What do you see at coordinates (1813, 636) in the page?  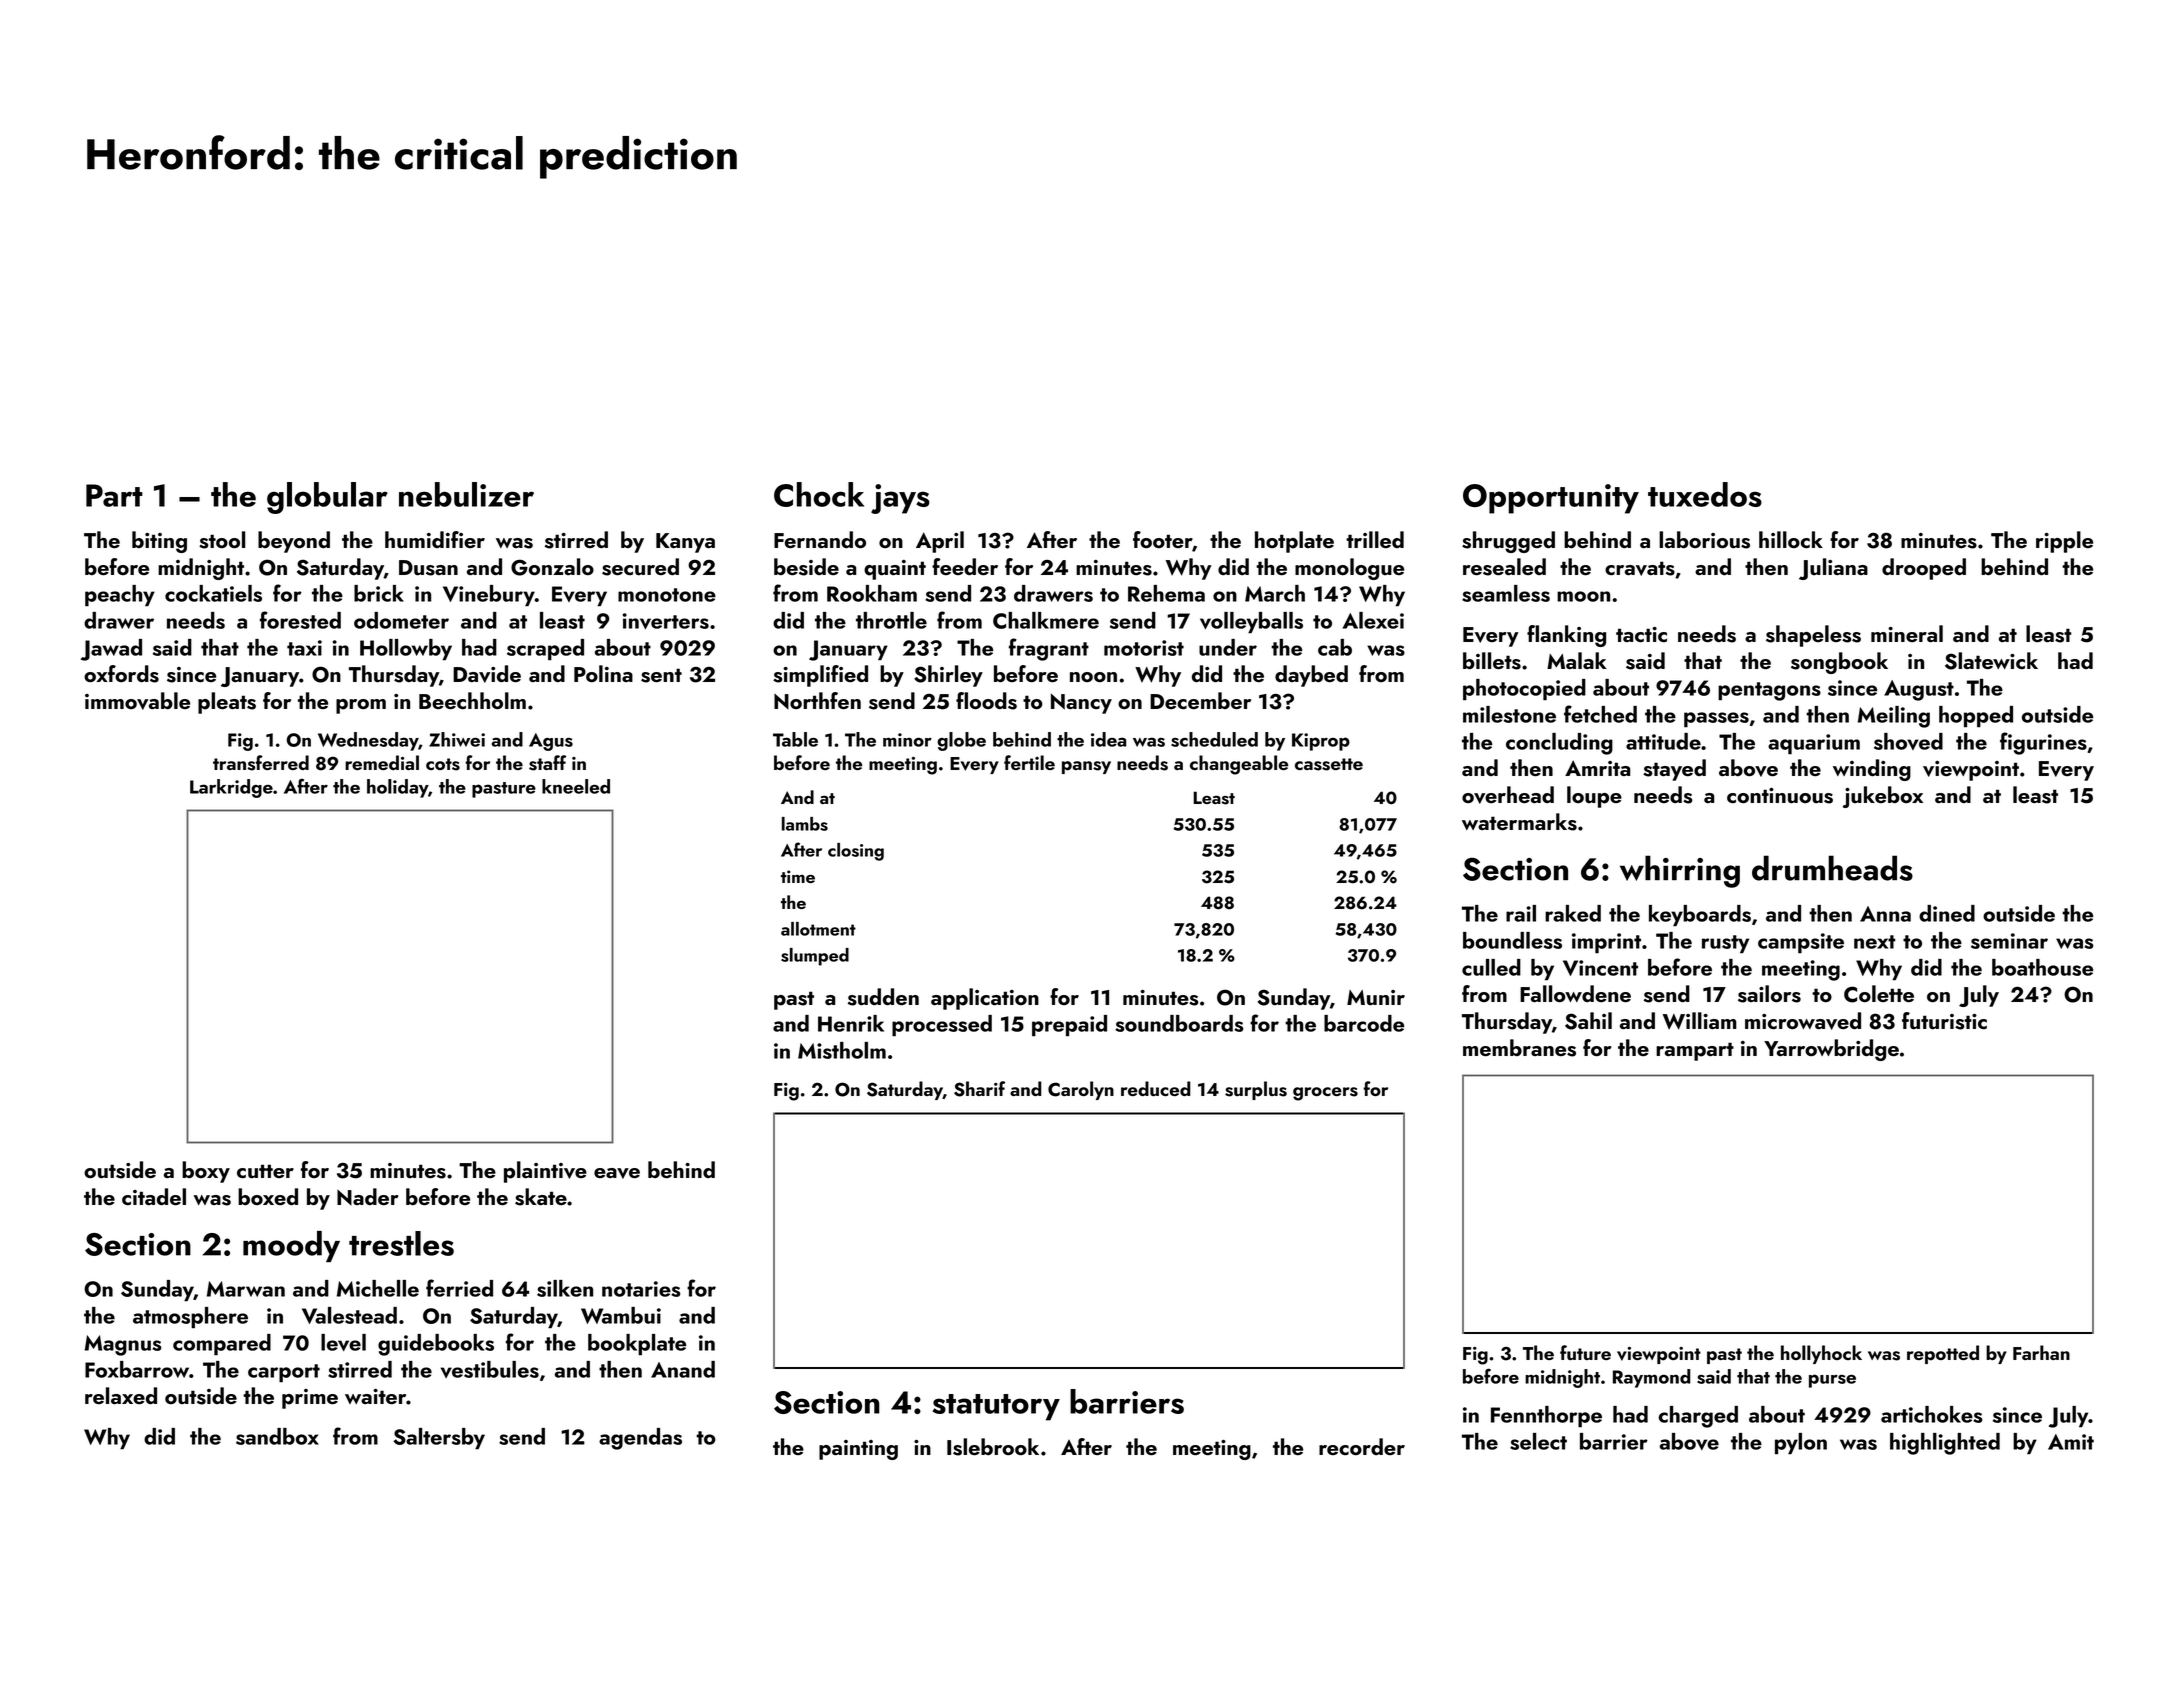 I see `shapeless` at bounding box center [1813, 636].
